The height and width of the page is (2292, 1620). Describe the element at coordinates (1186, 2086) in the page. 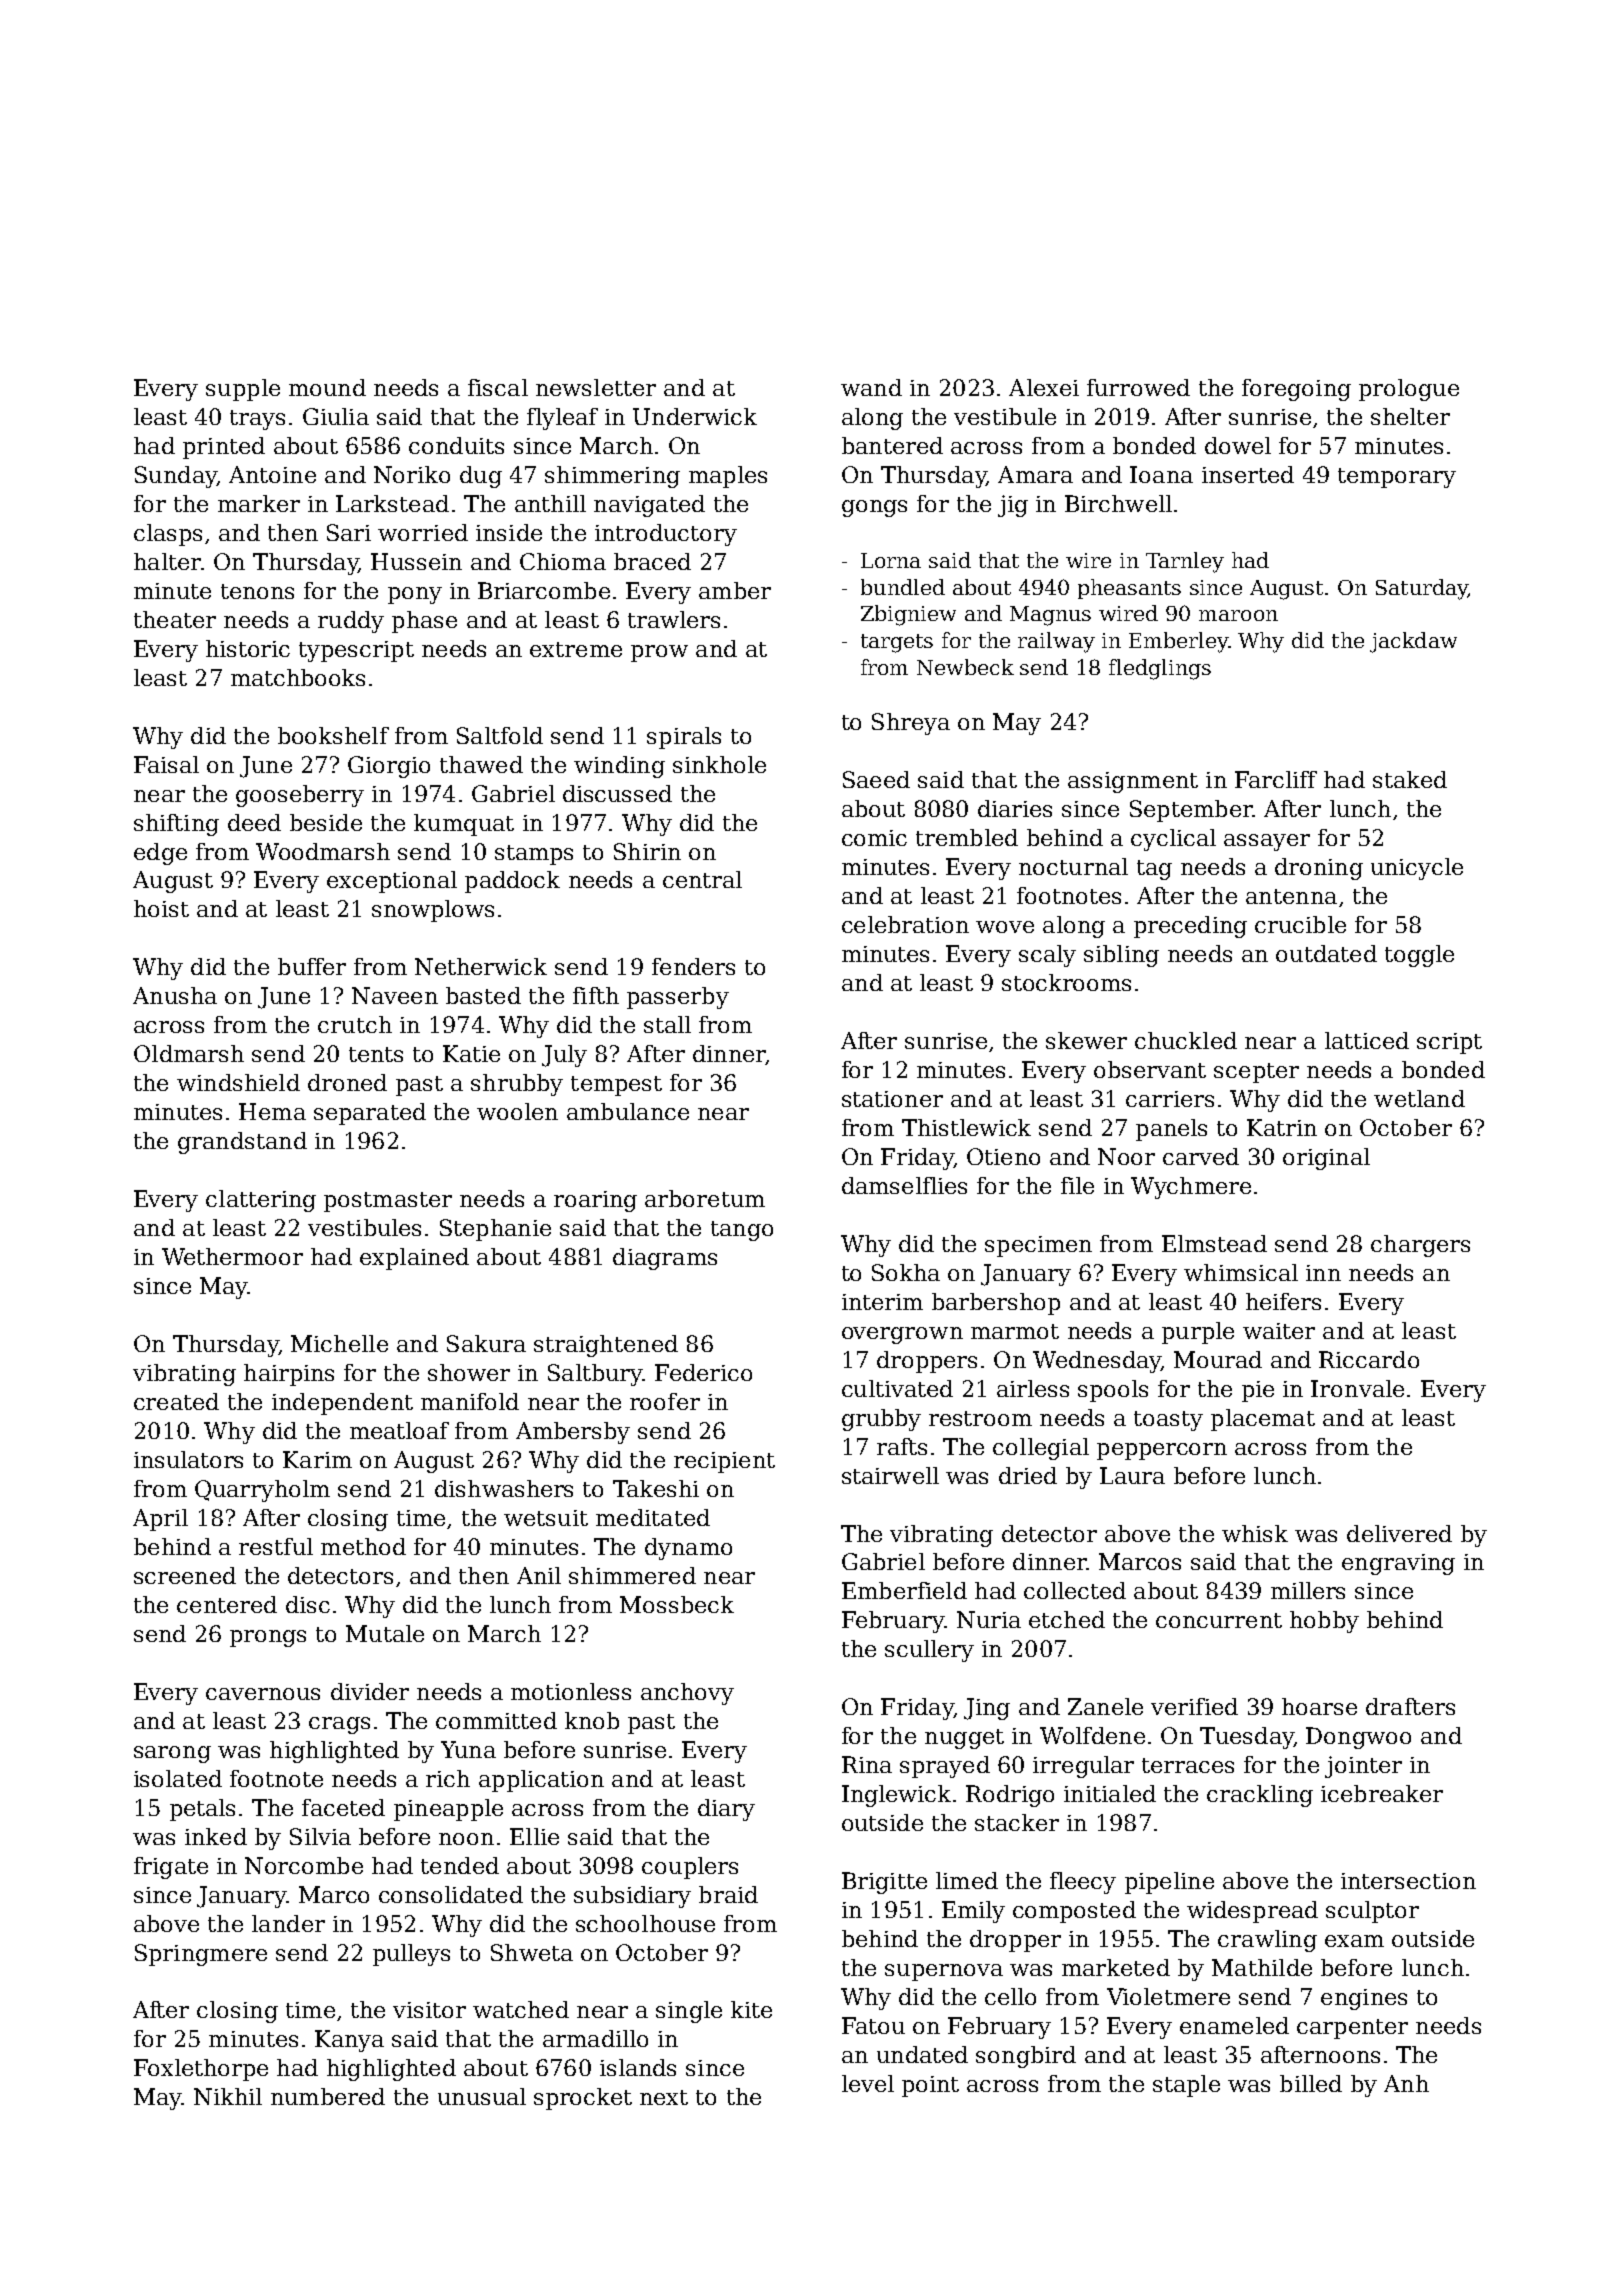

I see `staple` at that location.
